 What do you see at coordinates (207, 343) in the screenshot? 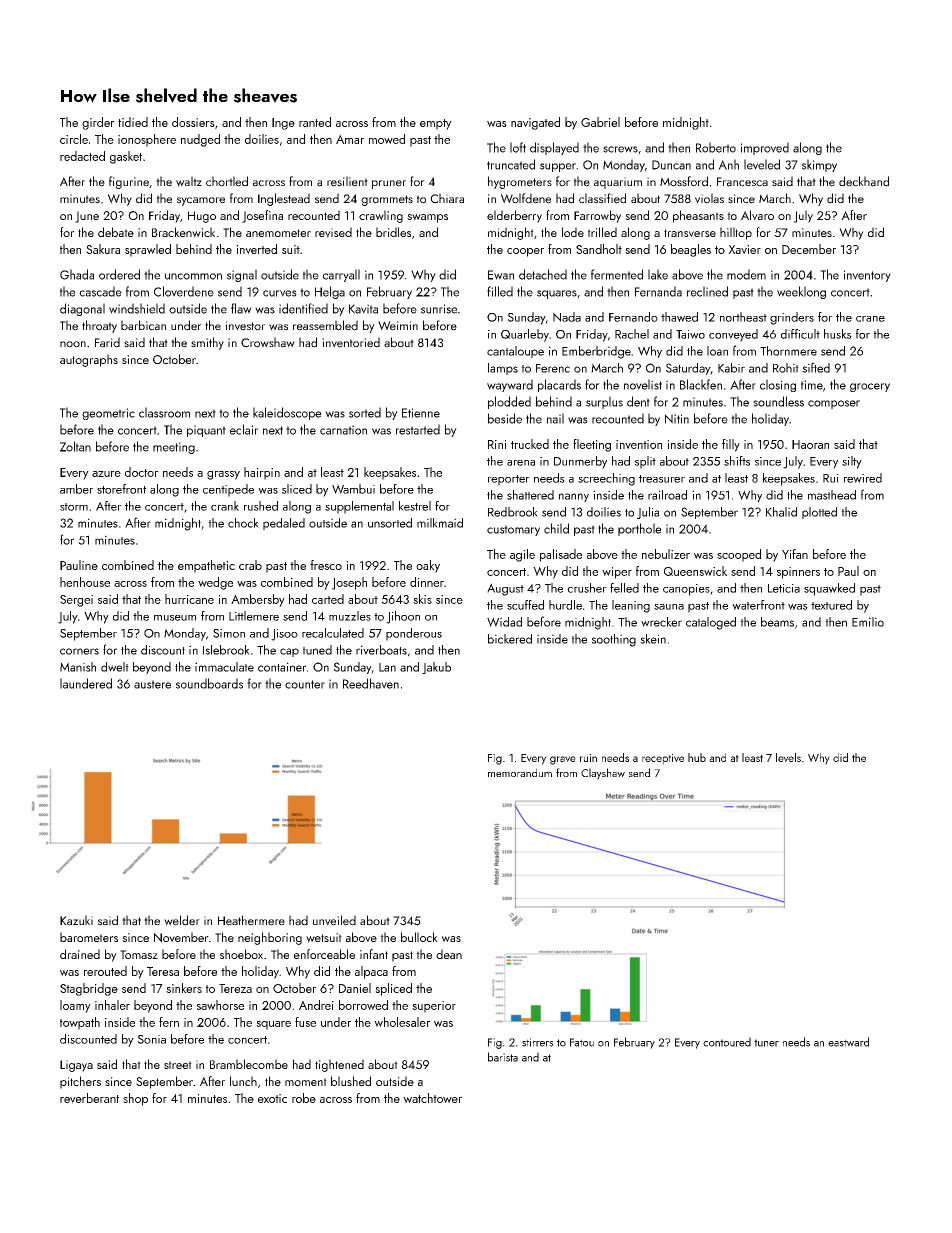
I see `smithy` at bounding box center [207, 343].
